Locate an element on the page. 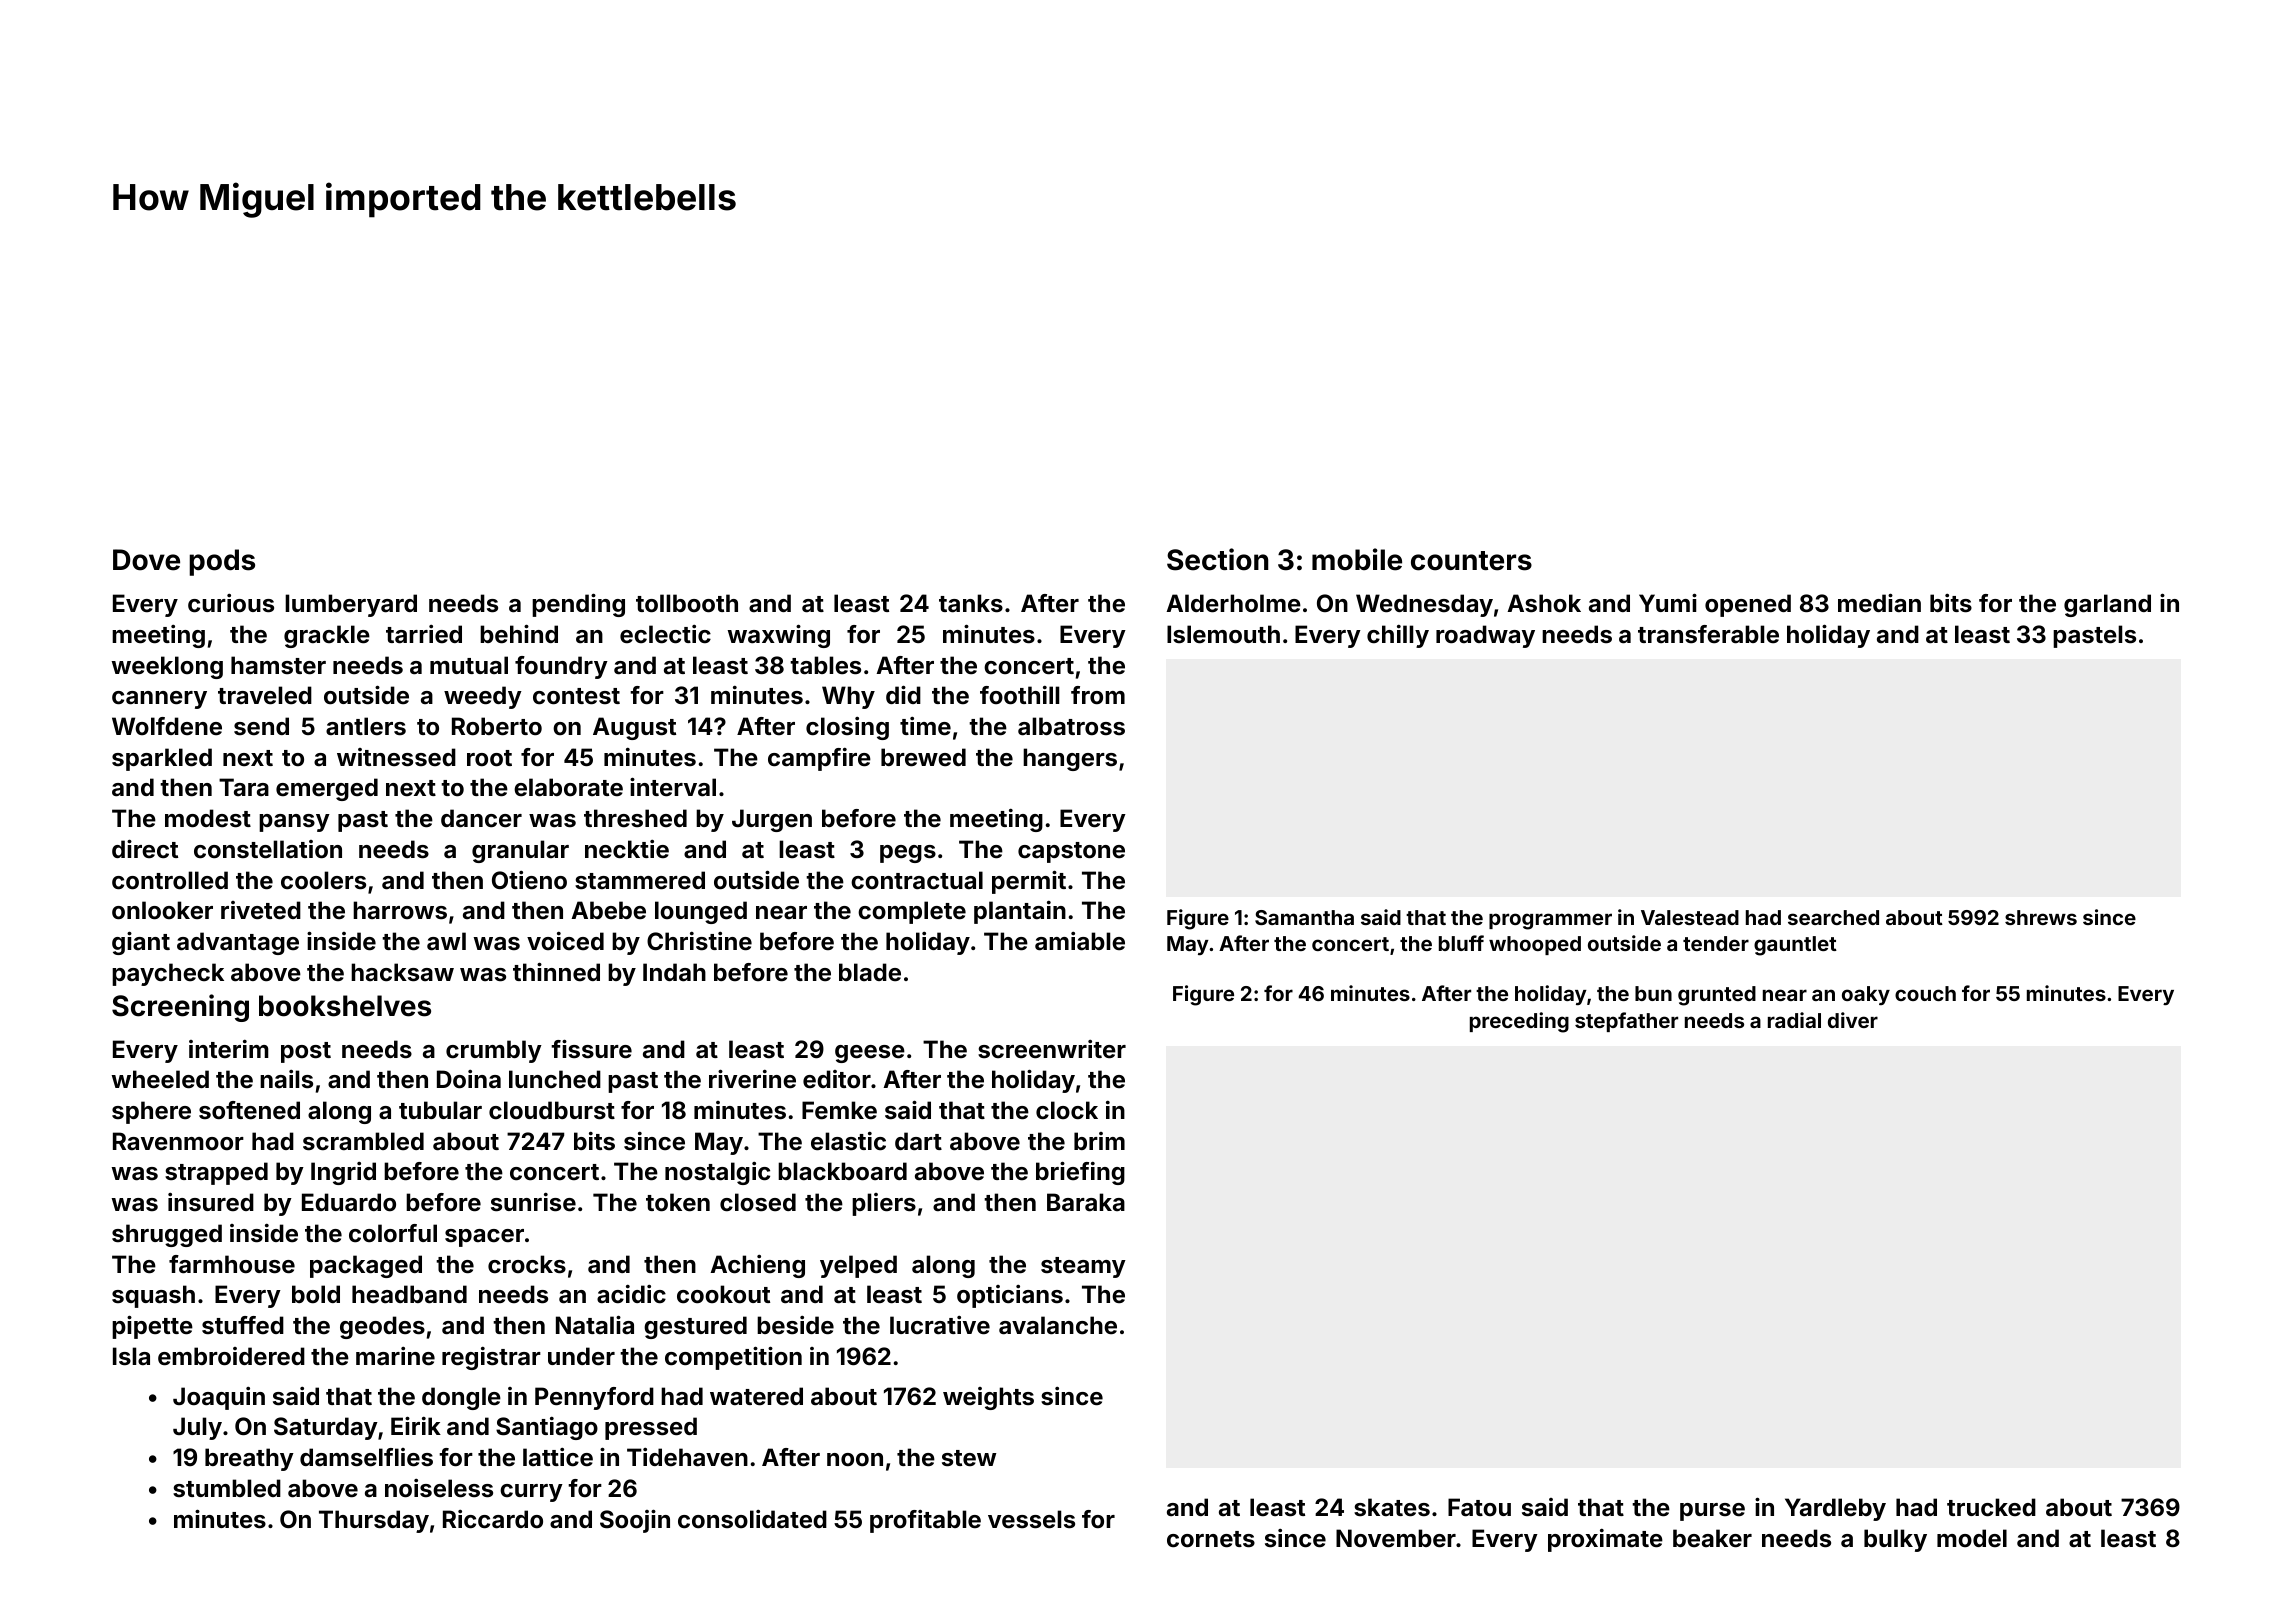 The image size is (2292, 1620). breathy is located at coordinates (249, 1459).
